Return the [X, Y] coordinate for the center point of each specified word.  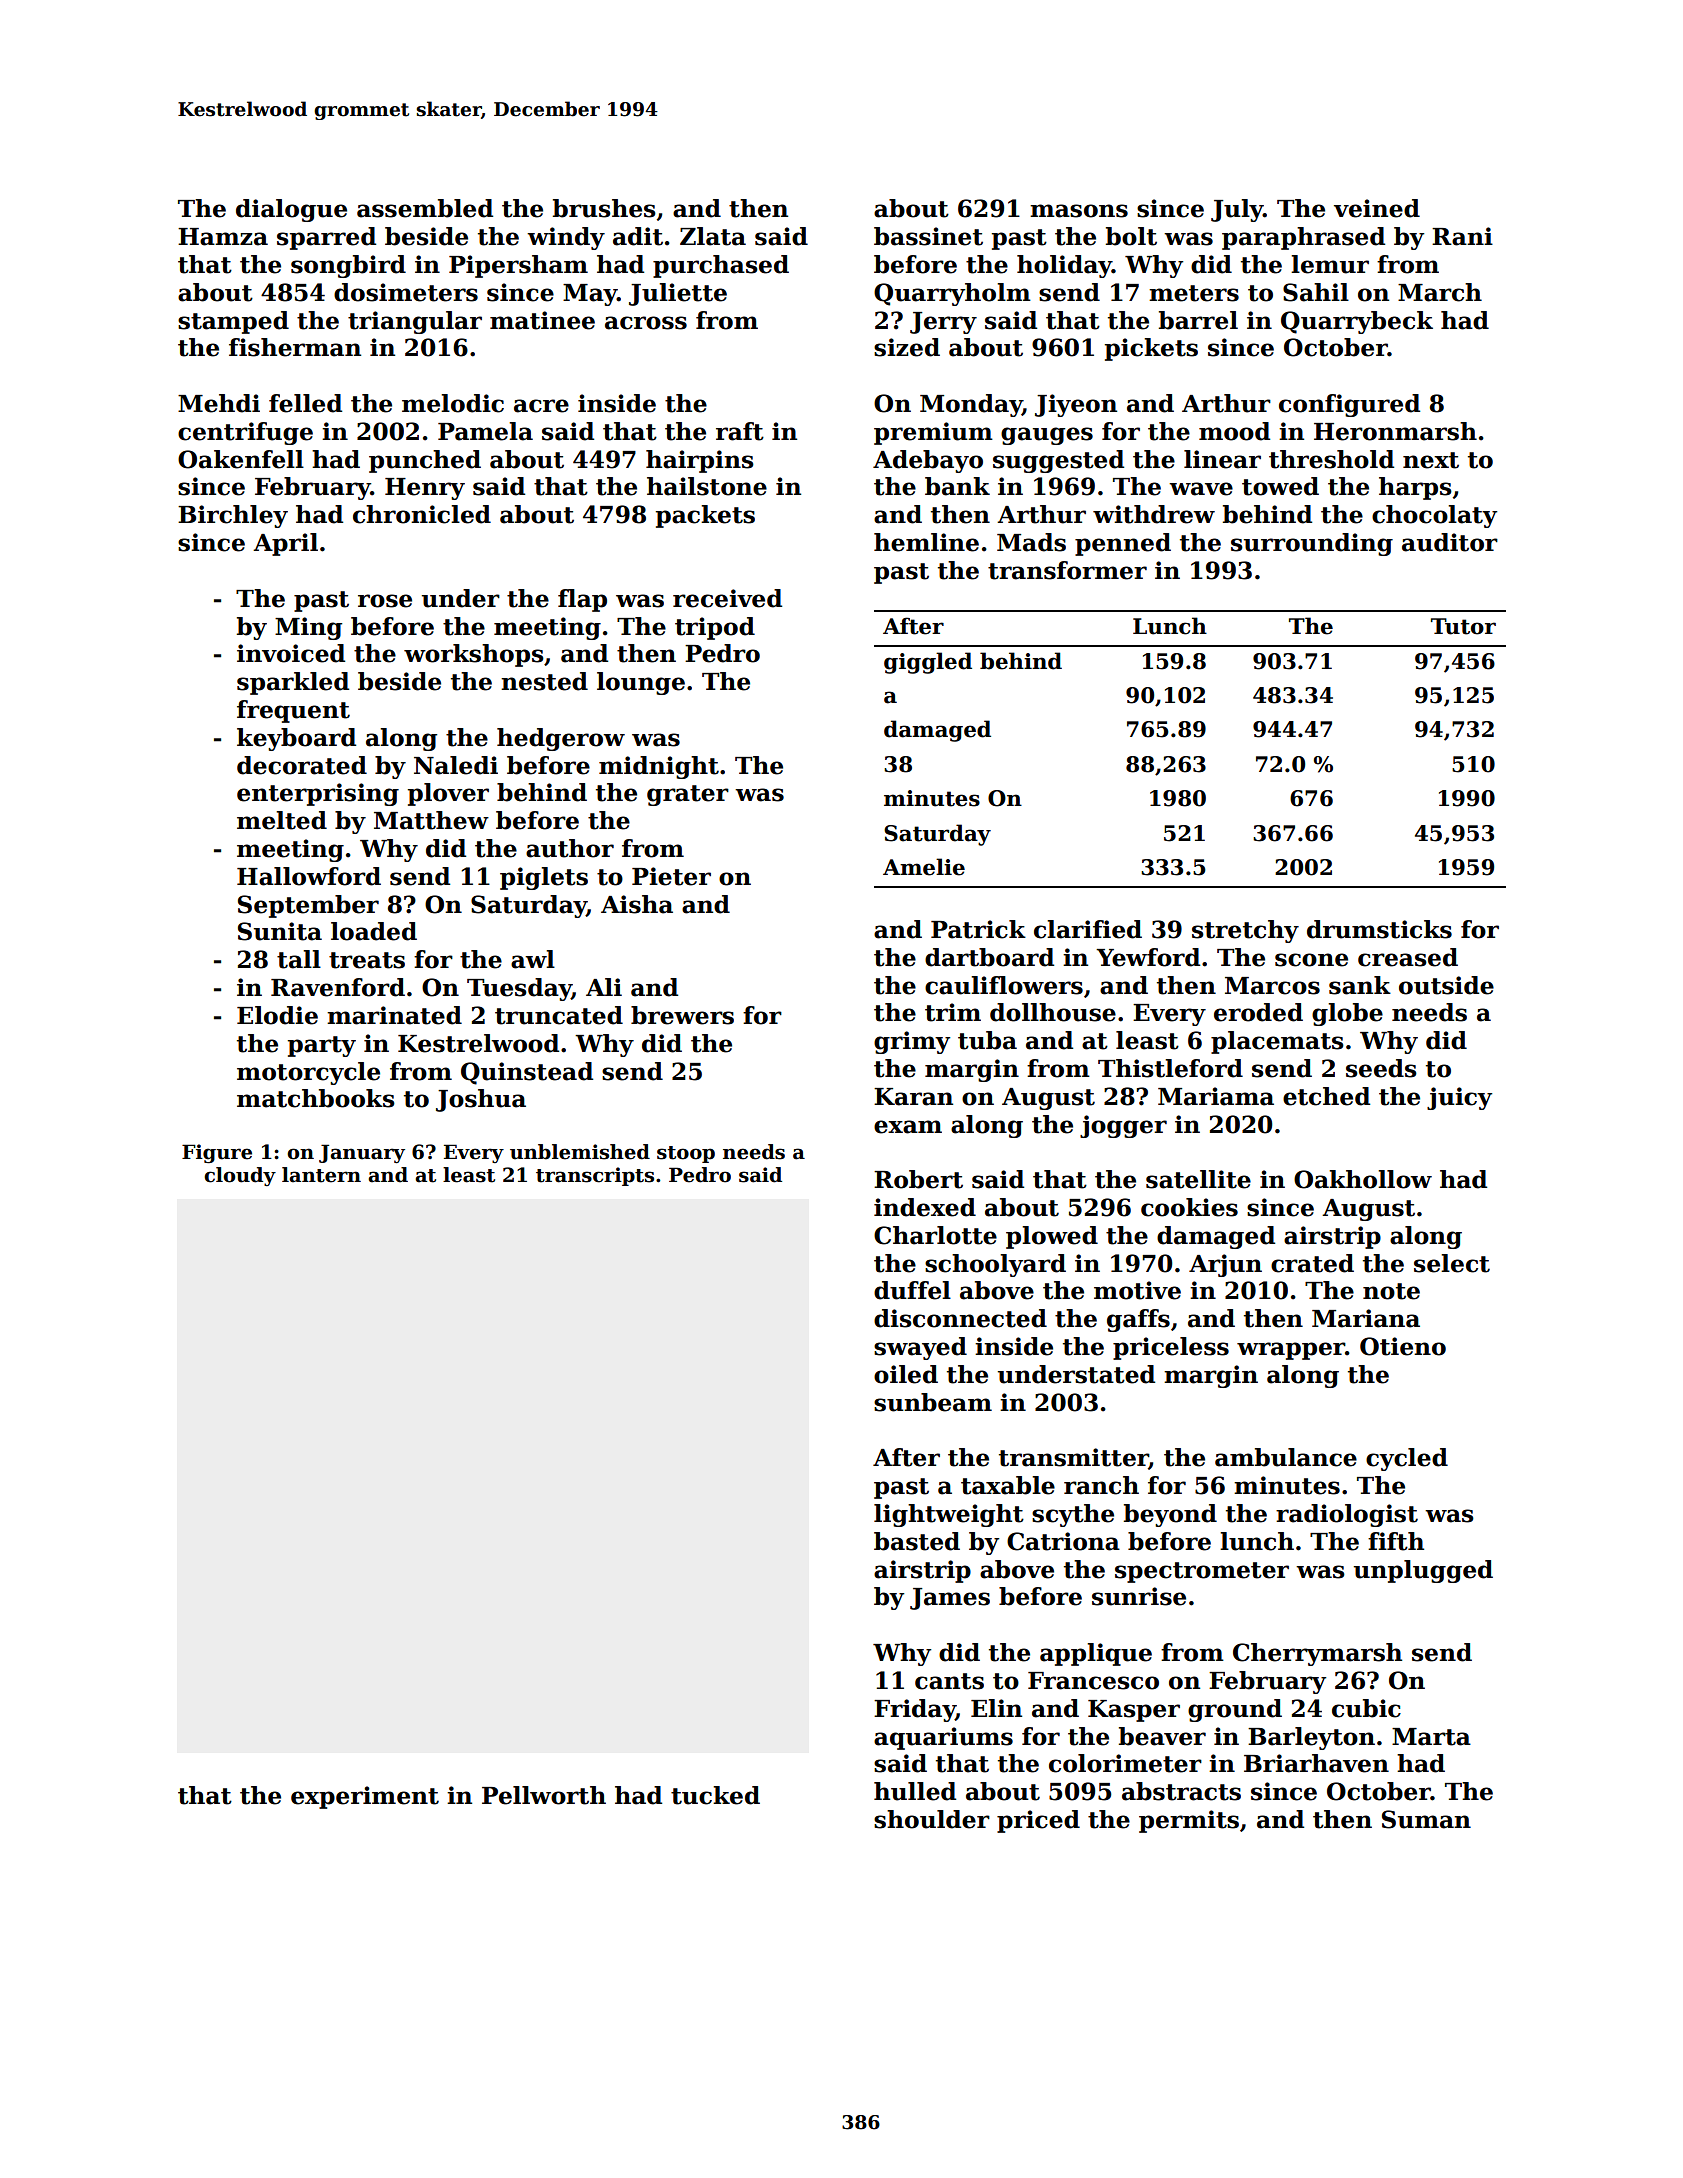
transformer [1067, 570]
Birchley [233, 516]
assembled [425, 208]
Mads [1031, 542]
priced [1038, 1821]
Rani [1462, 236]
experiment [365, 1797]
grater [688, 795]
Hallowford [309, 876]
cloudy [240, 1176]
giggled [928, 663]
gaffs [1138, 1320]
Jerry [943, 323]
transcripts [595, 1176]
